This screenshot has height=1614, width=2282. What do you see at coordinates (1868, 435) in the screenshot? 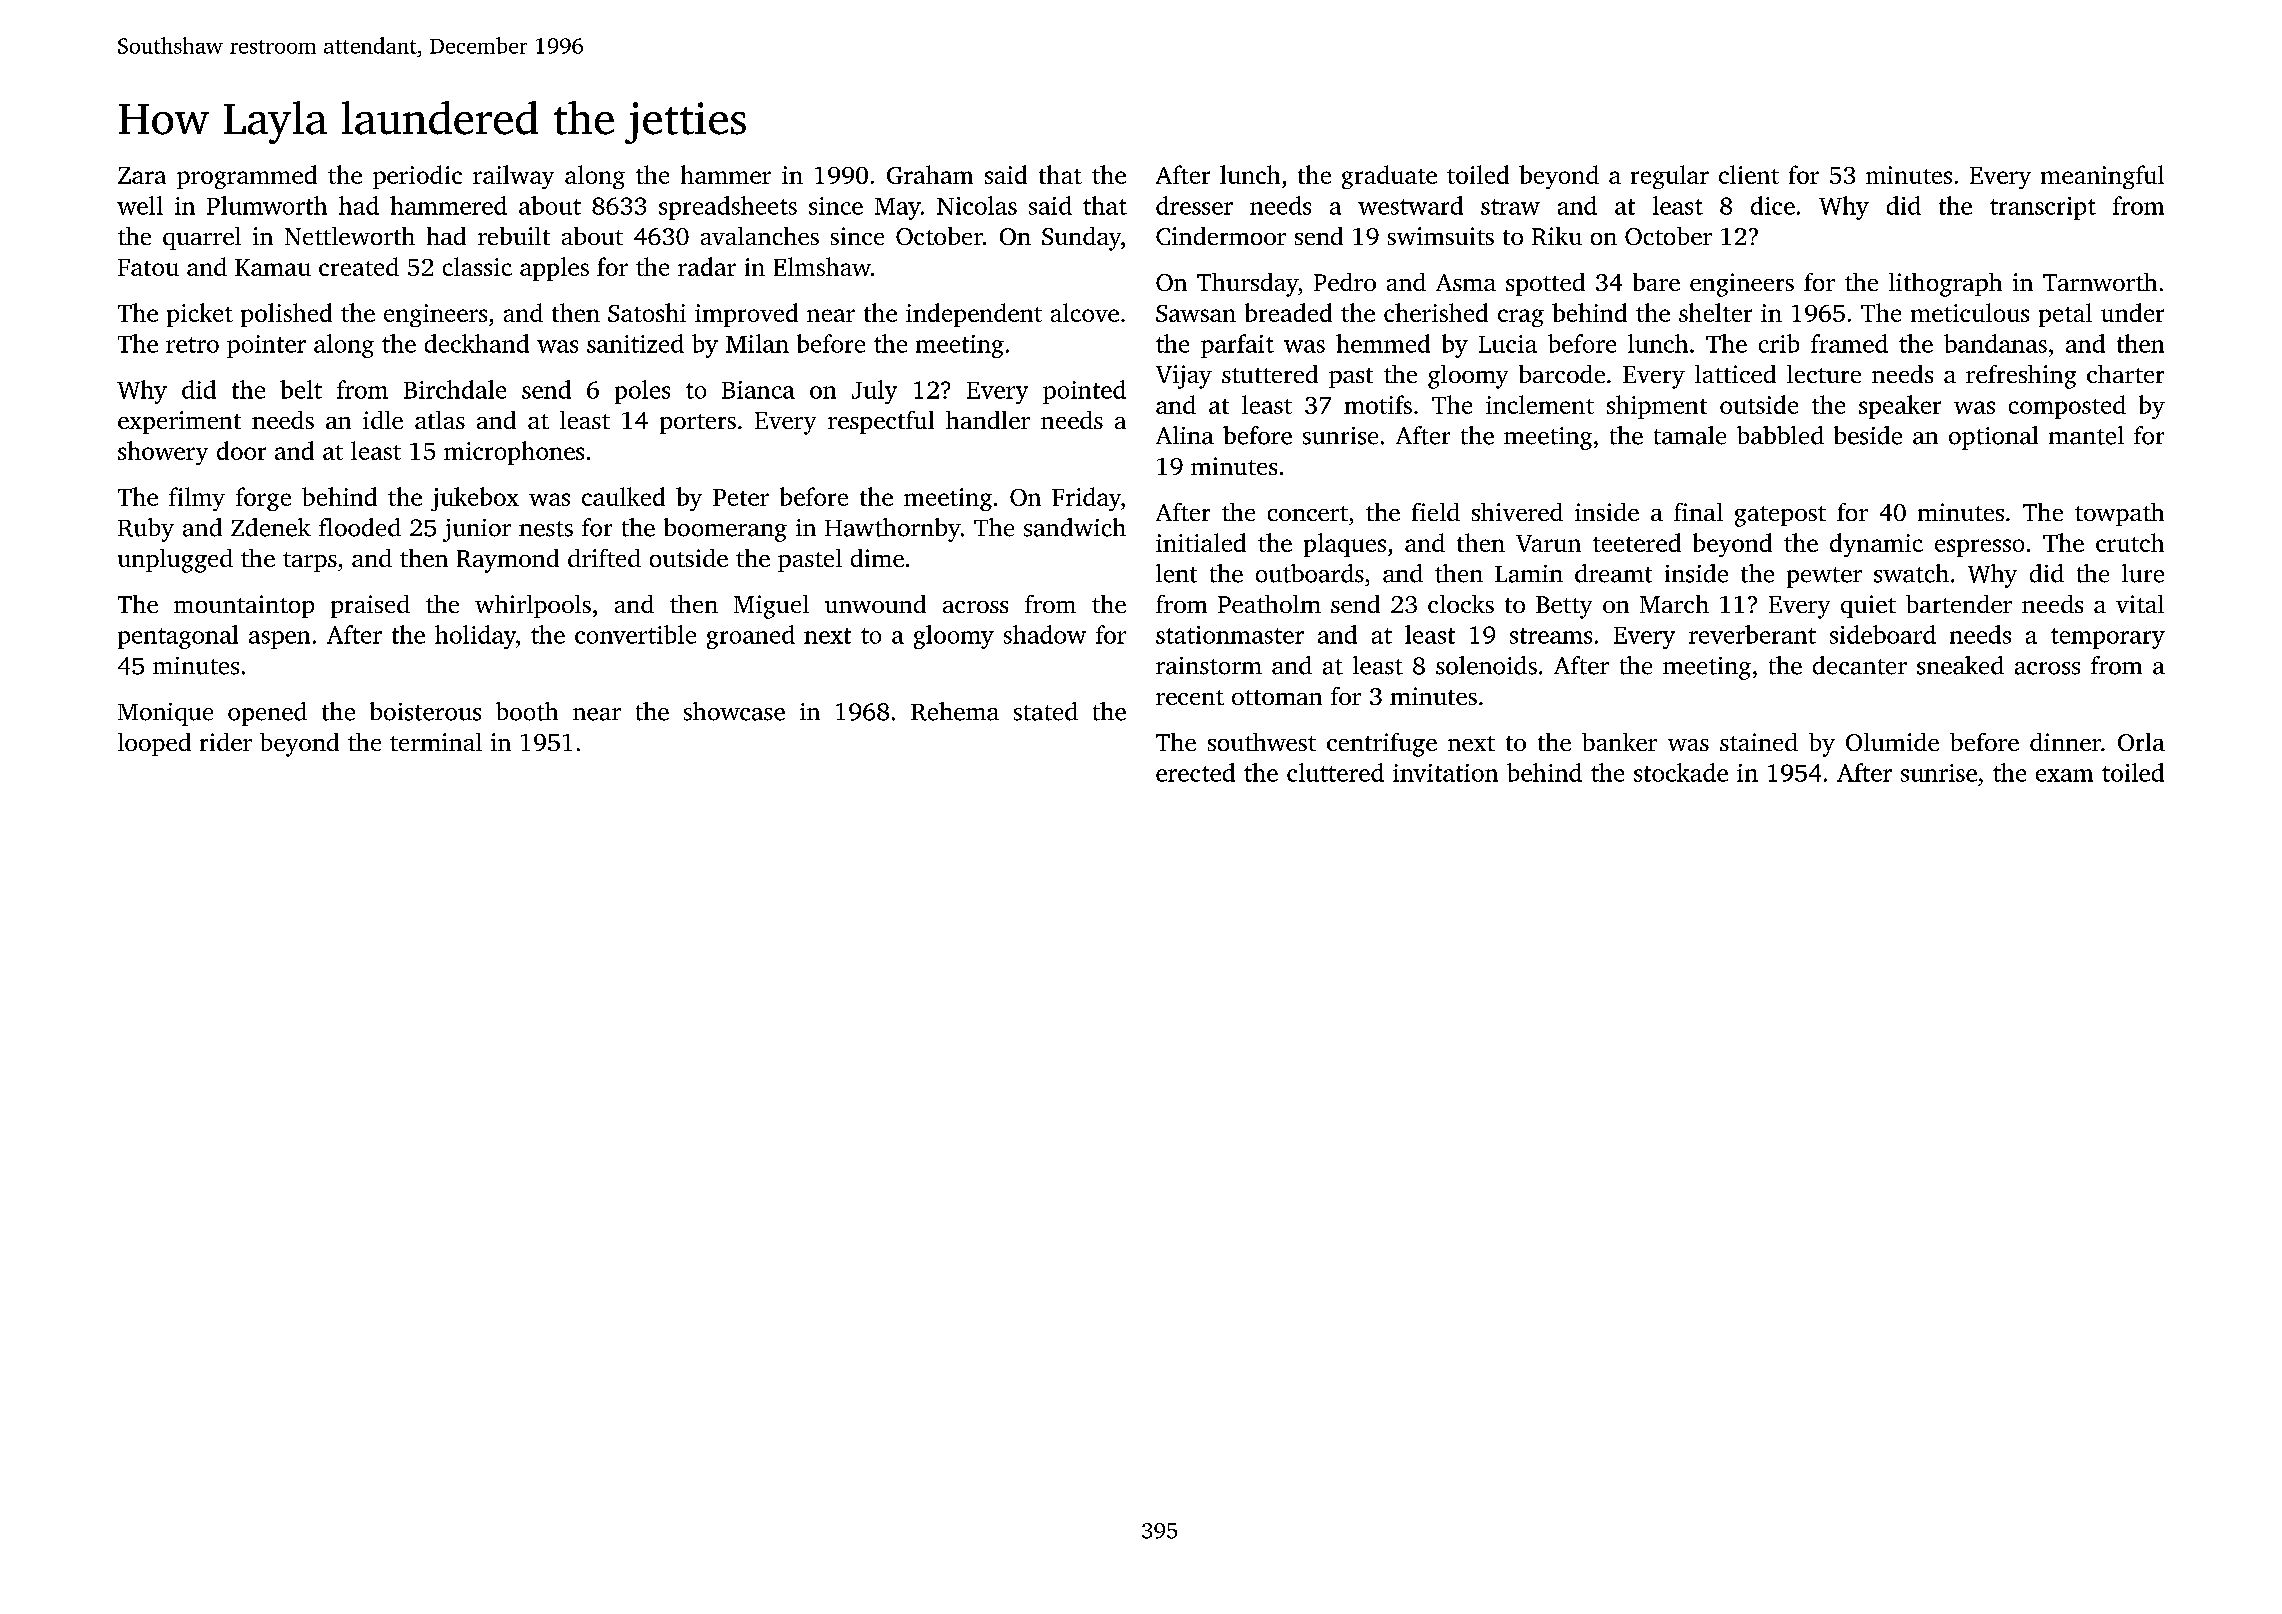
I see `beside` at bounding box center [1868, 435].
